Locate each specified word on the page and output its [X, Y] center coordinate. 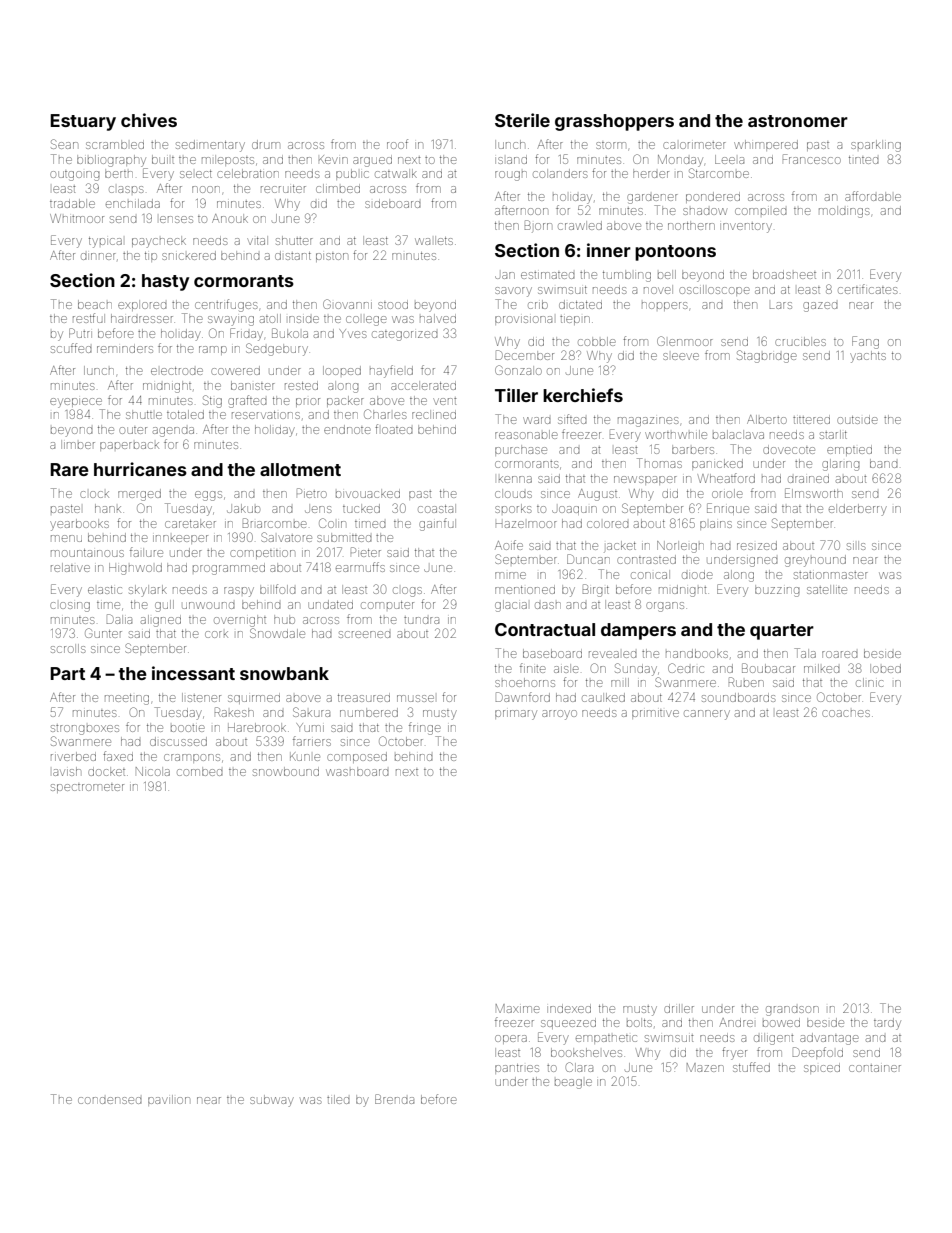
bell [667, 274]
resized [757, 545]
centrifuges [226, 305]
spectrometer [87, 788]
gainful [437, 524]
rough [511, 176]
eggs [208, 496]
